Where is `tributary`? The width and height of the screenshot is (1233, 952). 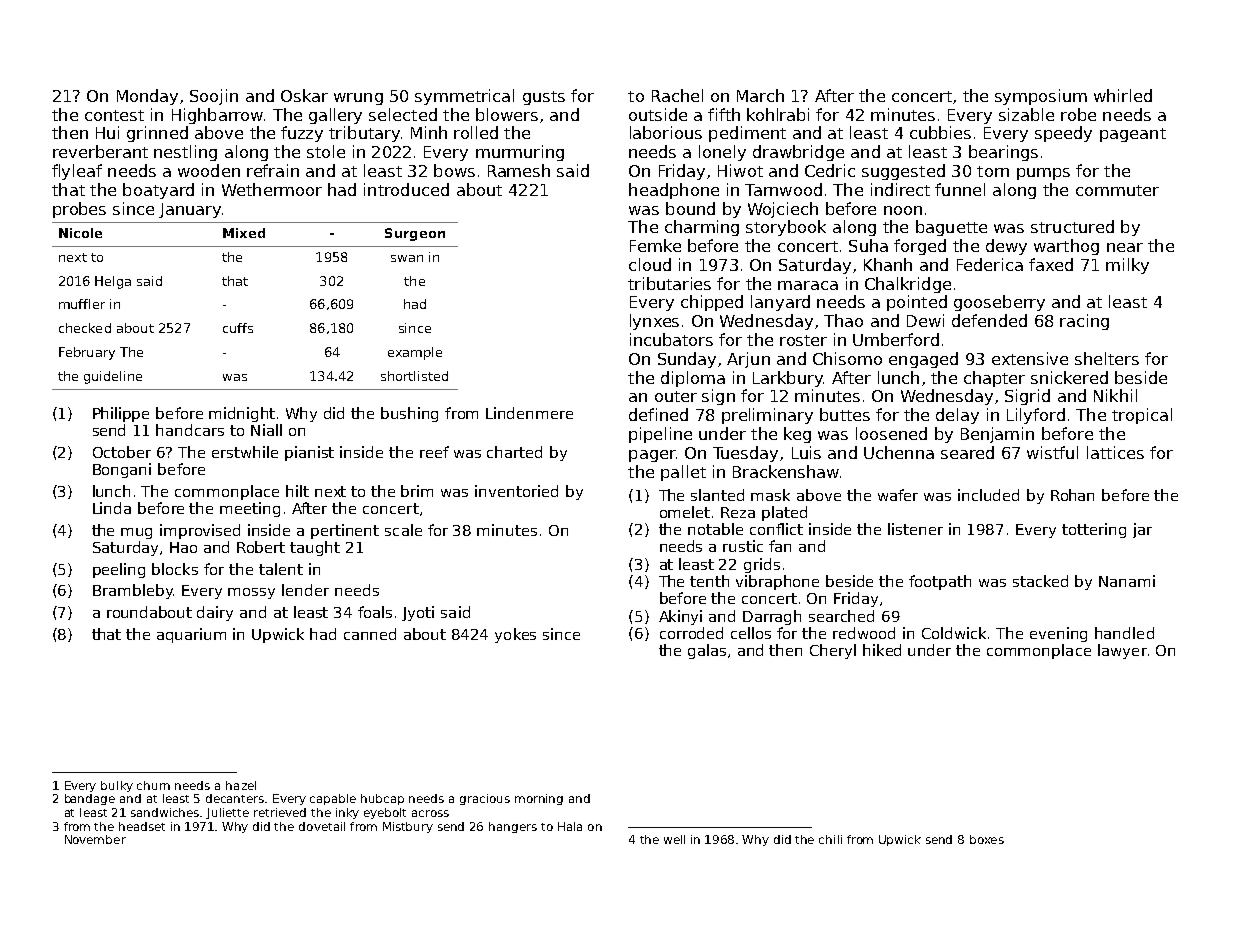 tributary is located at coordinates (364, 134).
